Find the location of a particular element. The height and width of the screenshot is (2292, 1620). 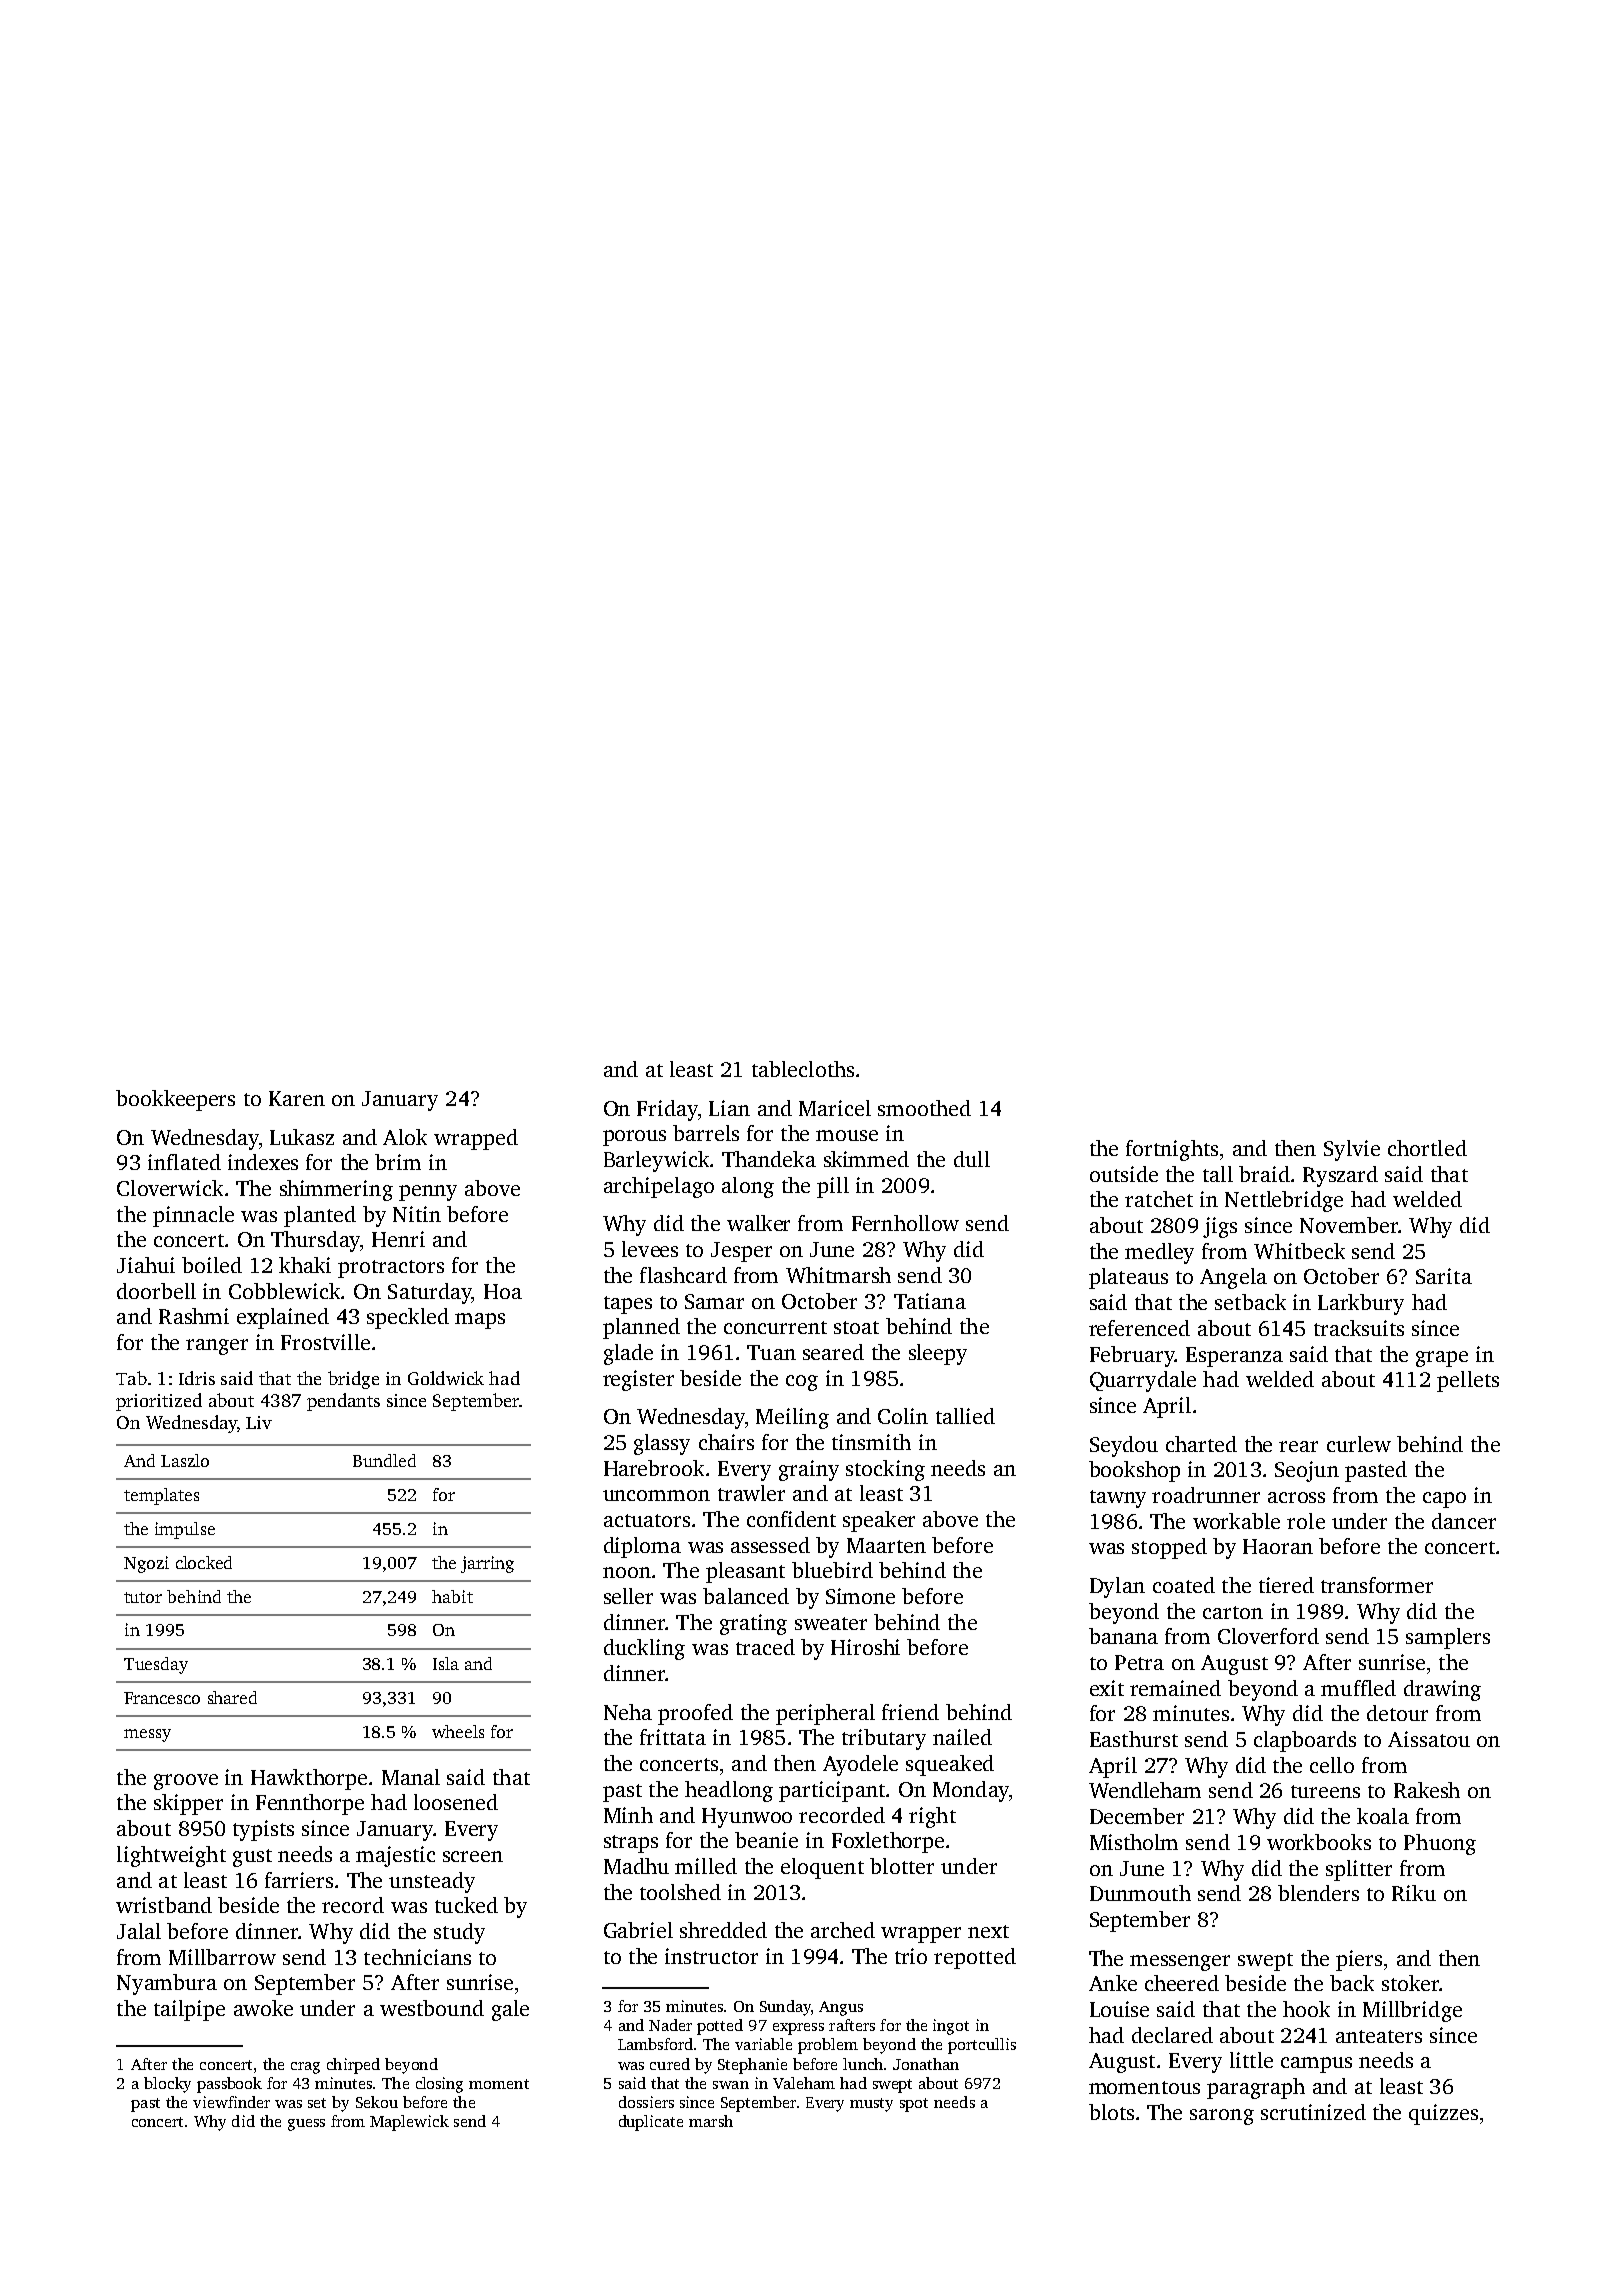

banana is located at coordinates (1123, 1636).
